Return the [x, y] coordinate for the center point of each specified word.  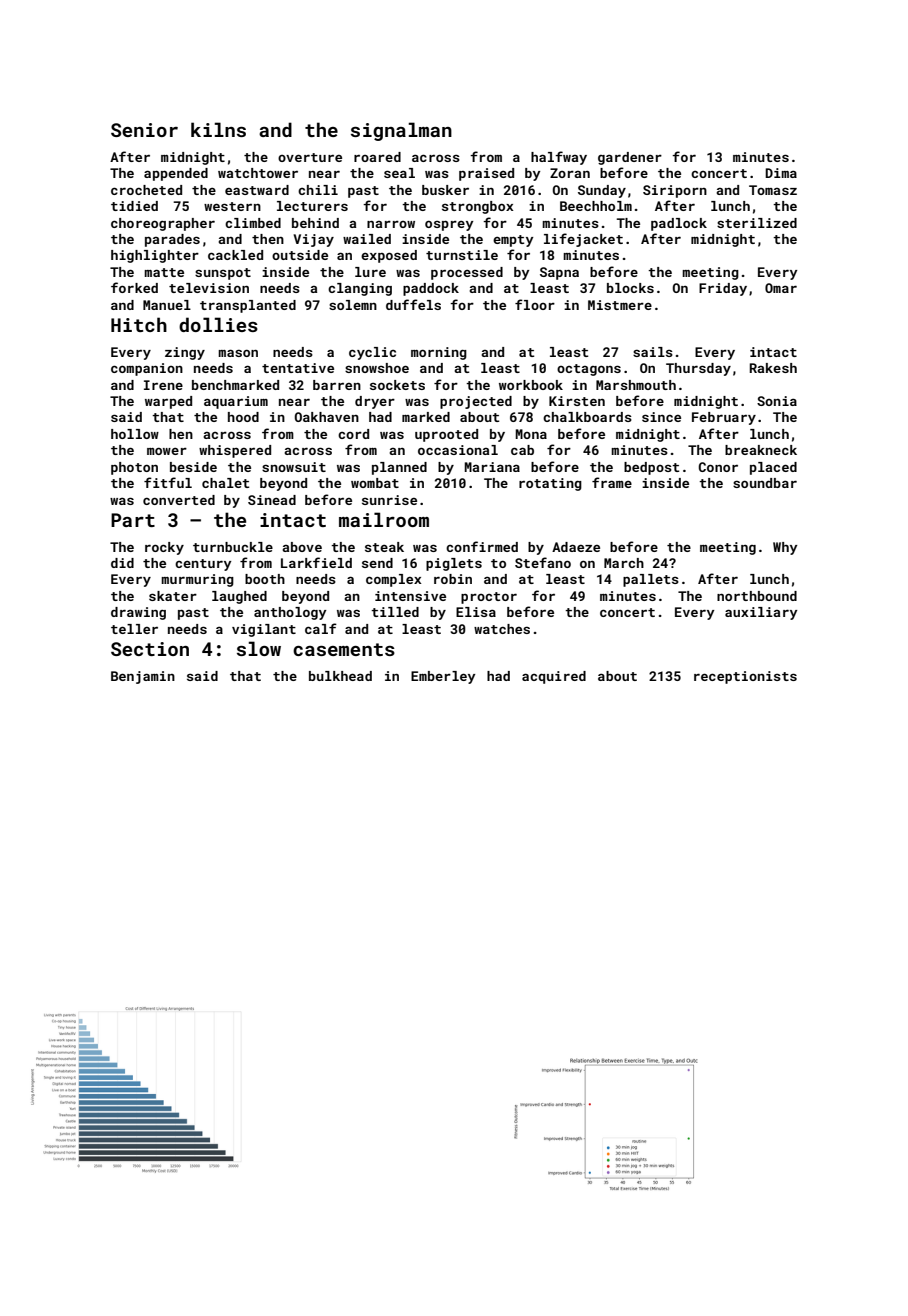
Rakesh [773, 368]
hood [243, 417]
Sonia [777, 401]
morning [439, 353]
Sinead [272, 500]
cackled [235, 255]
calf [321, 628]
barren [337, 385]
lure [370, 272]
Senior [144, 130]
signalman [401, 131]
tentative [298, 368]
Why [785, 548]
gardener [630, 158]
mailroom [384, 519]
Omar [781, 288]
